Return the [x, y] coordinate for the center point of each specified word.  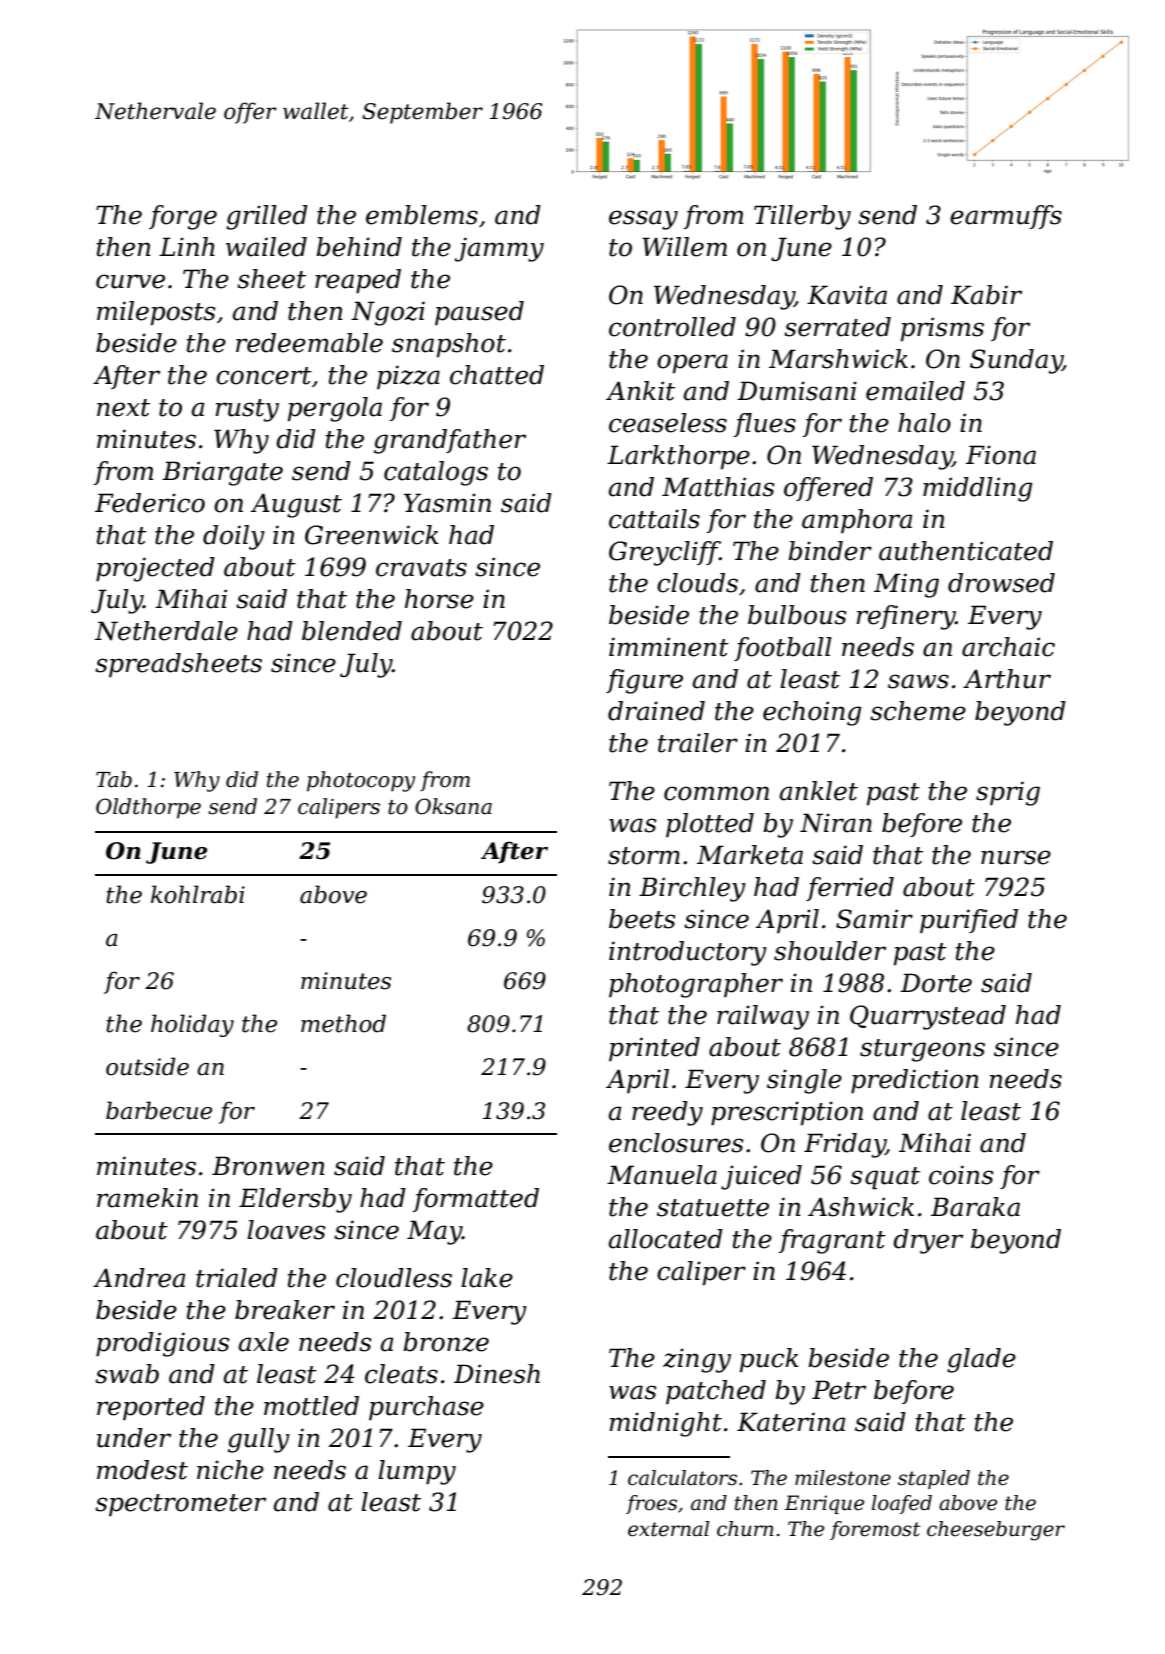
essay [643, 220]
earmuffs [1006, 217]
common [716, 793]
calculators [682, 1478]
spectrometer [180, 1505]
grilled [267, 217]
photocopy [361, 781]
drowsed [1001, 583]
